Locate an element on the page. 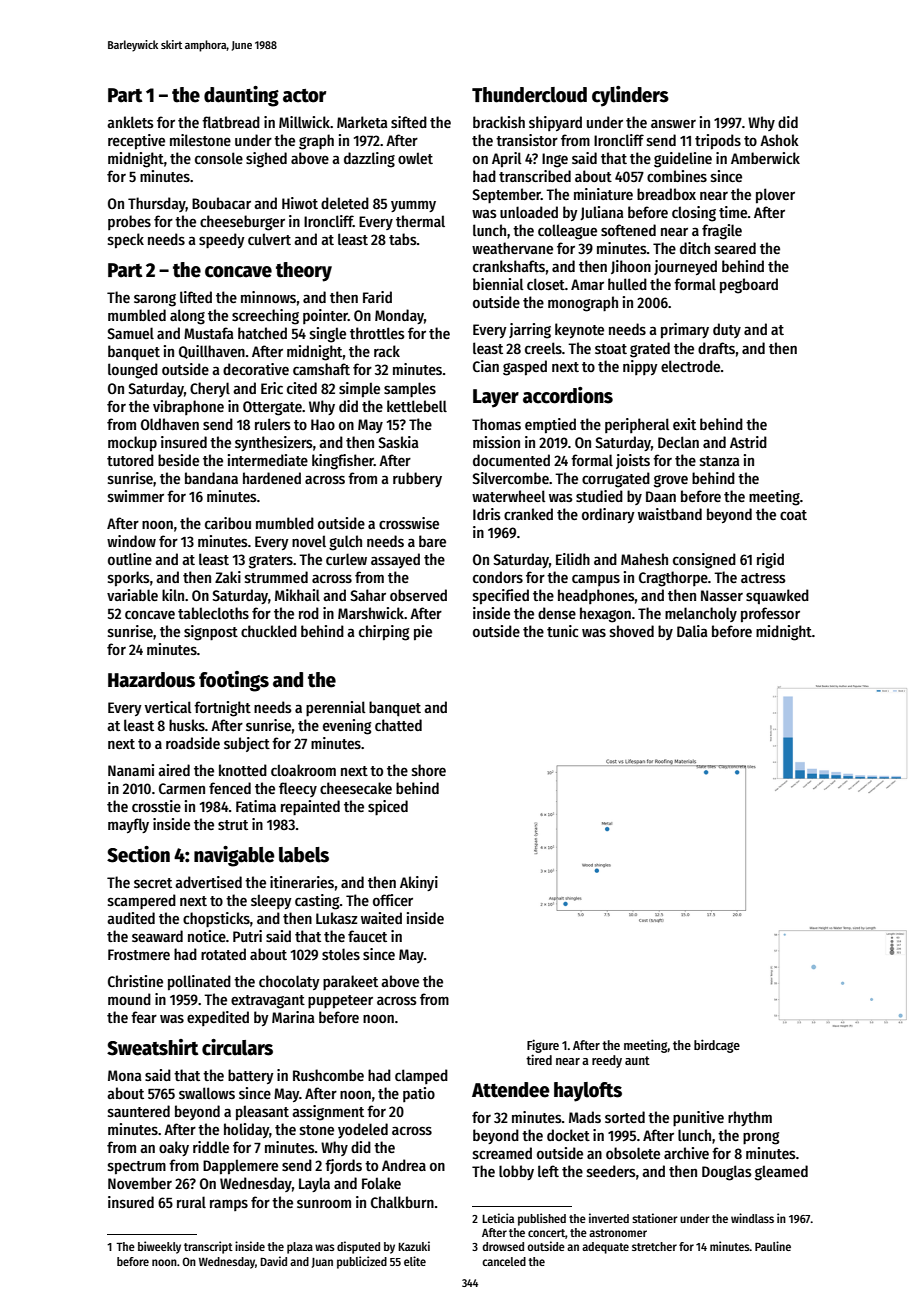 This page has width=924, height=1308. pegboard is located at coordinates (749, 286).
